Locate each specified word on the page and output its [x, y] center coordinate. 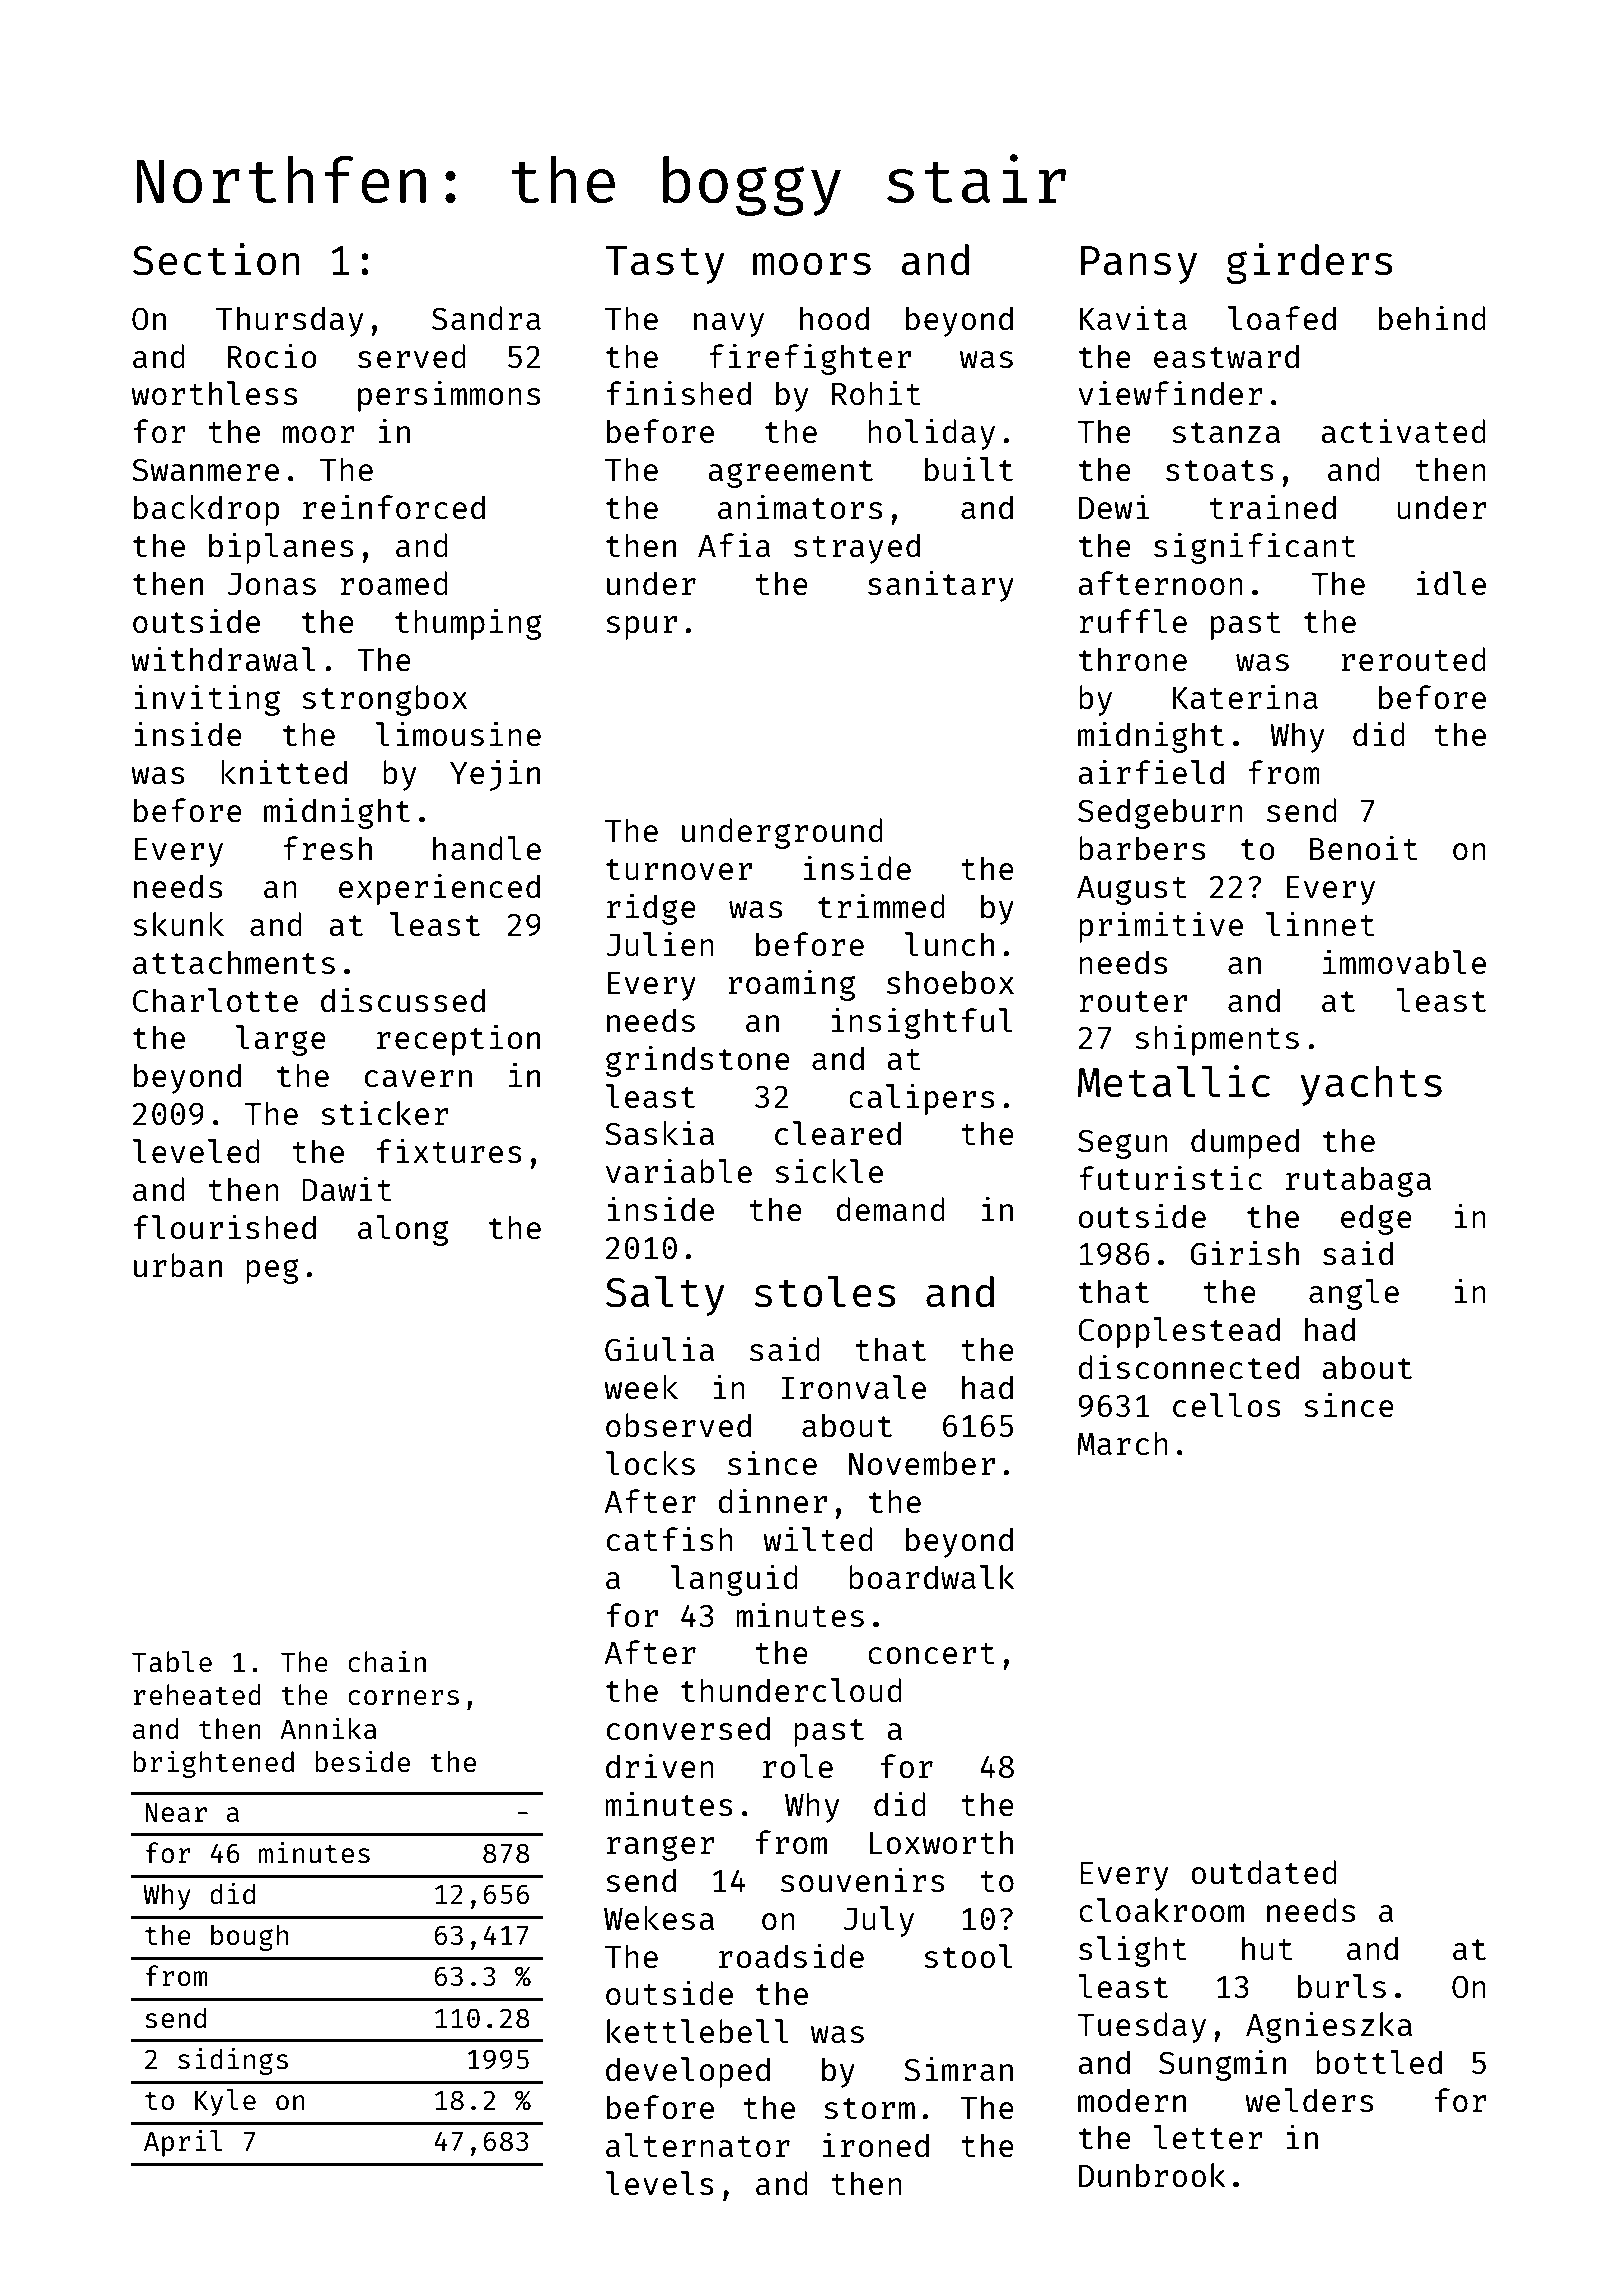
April [183, 2143]
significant [1255, 548]
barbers [1142, 848]
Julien [660, 944]
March [1122, 1443]
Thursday [290, 321]
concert [931, 1654]
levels [660, 2183]
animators [800, 507]
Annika [328, 1728]
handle [487, 848]
